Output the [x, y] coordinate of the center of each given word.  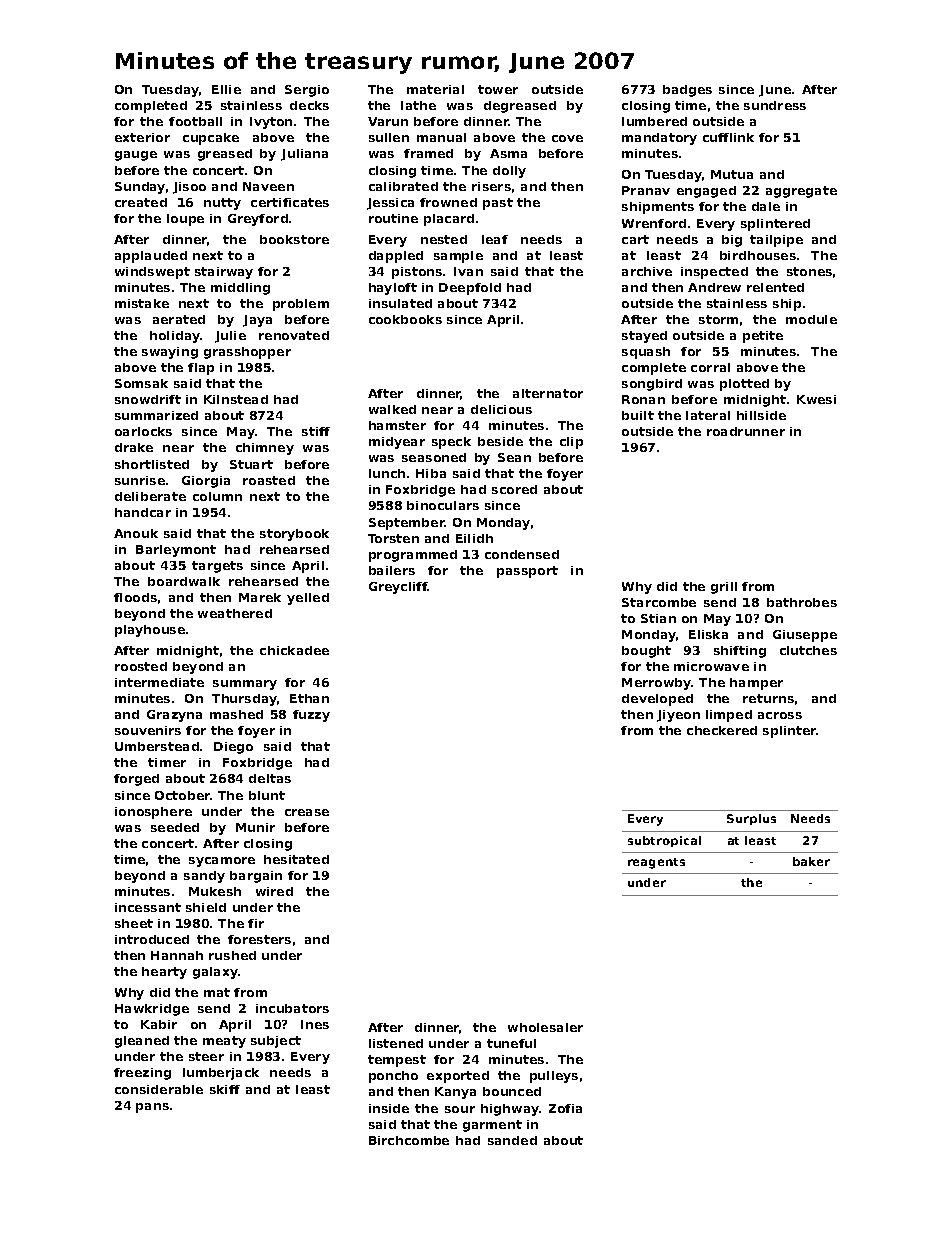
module [811, 319]
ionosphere [153, 813]
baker [811, 861]
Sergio [307, 91]
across [780, 715]
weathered [235, 613]
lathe [418, 105]
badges [687, 91]
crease [307, 812]
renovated [294, 335]
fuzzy [311, 716]
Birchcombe [409, 1140]
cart [635, 239]
